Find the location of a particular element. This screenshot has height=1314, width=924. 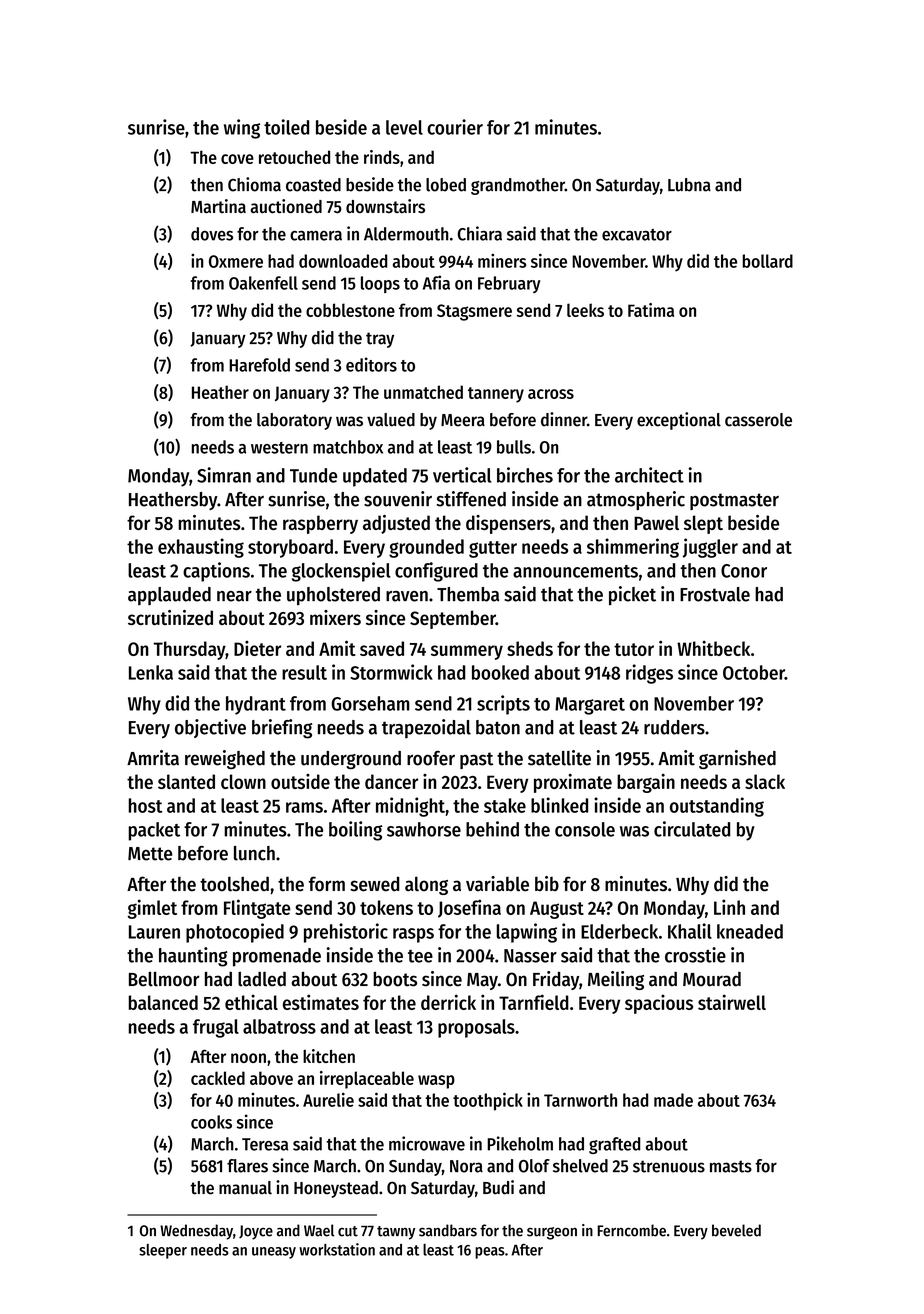

tray is located at coordinates (380, 340).
